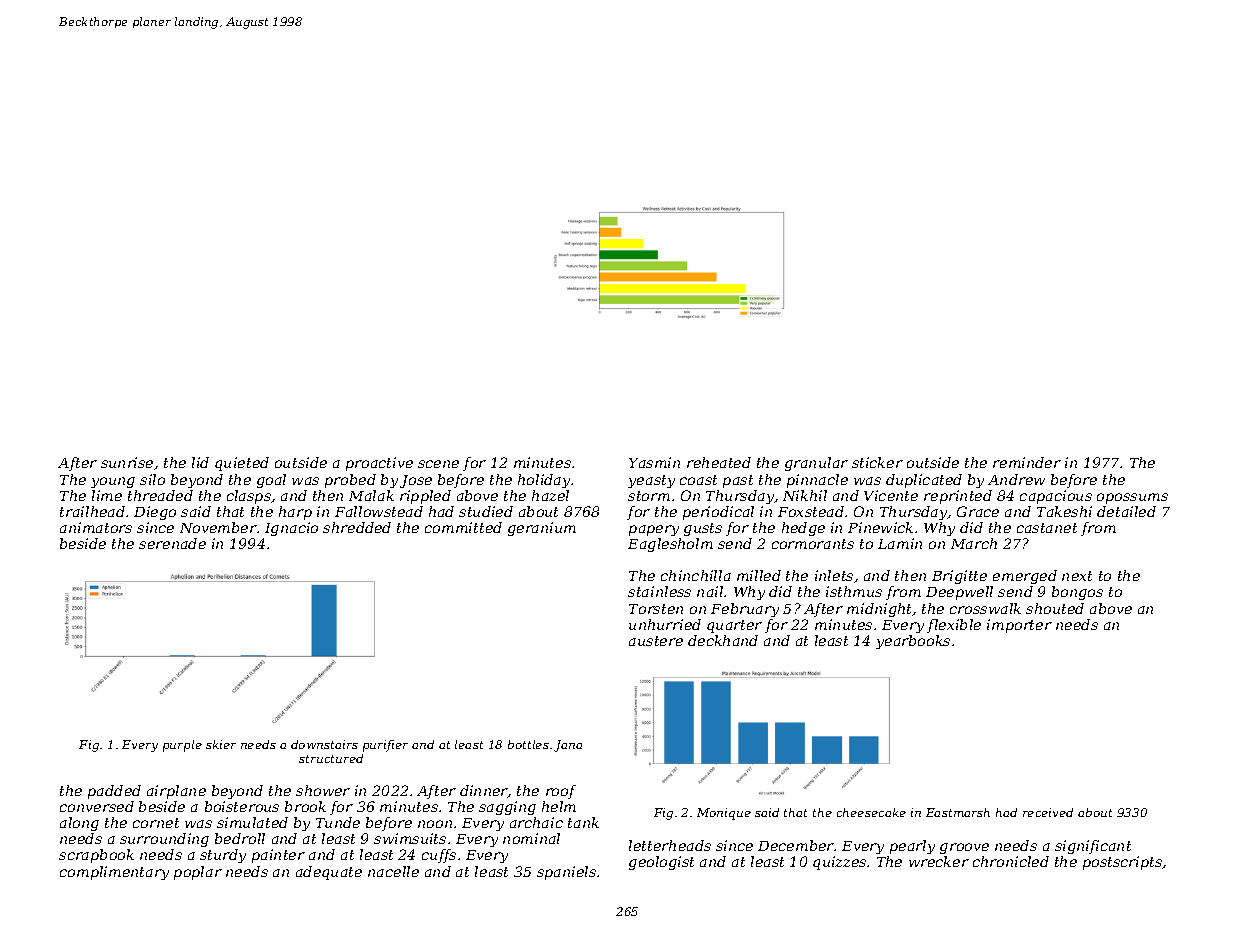 Image resolution: width=1233 pixels, height=952 pixels. I want to click on chinchilla, so click(696, 575).
